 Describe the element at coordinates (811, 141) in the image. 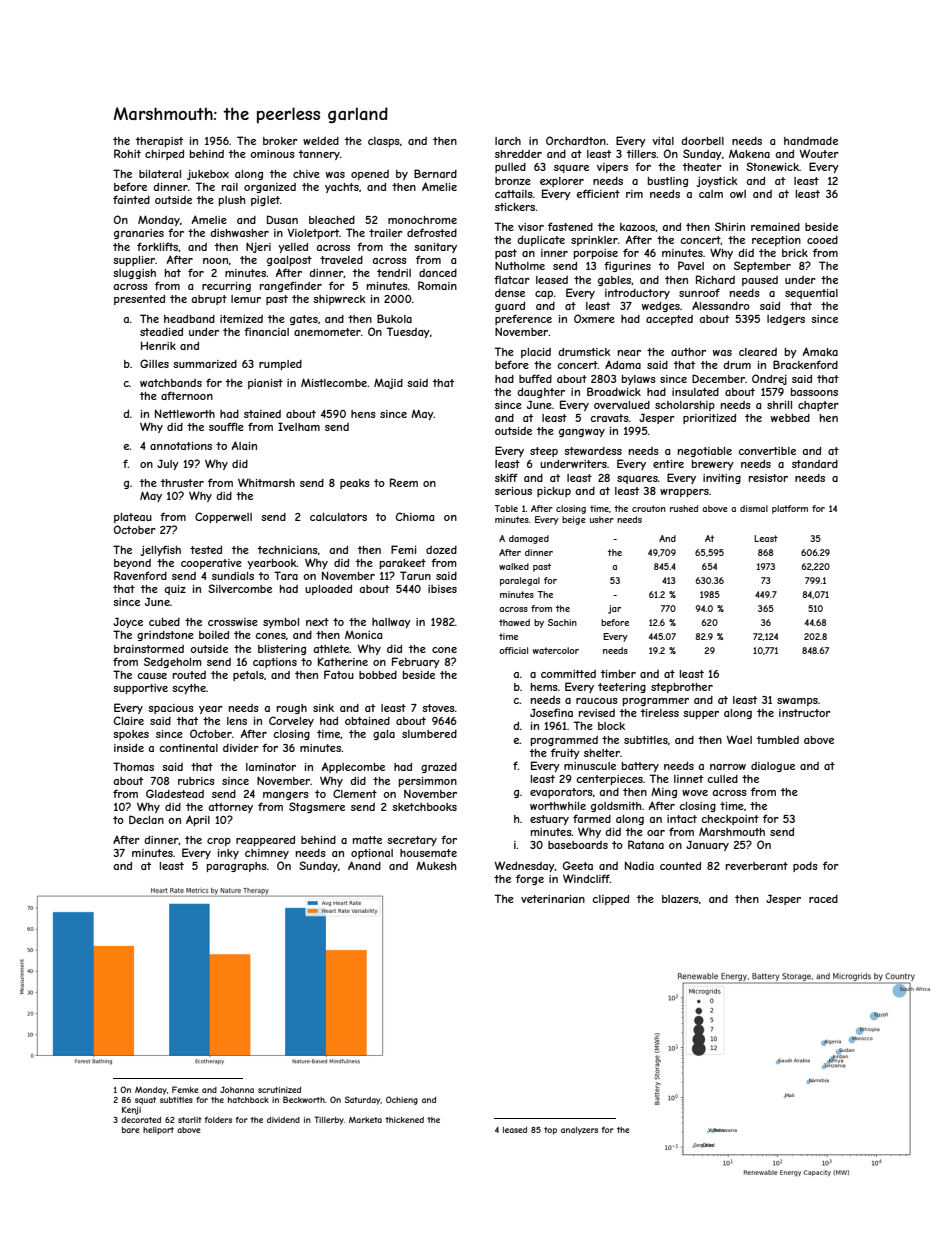

I see `handmade` at that location.
